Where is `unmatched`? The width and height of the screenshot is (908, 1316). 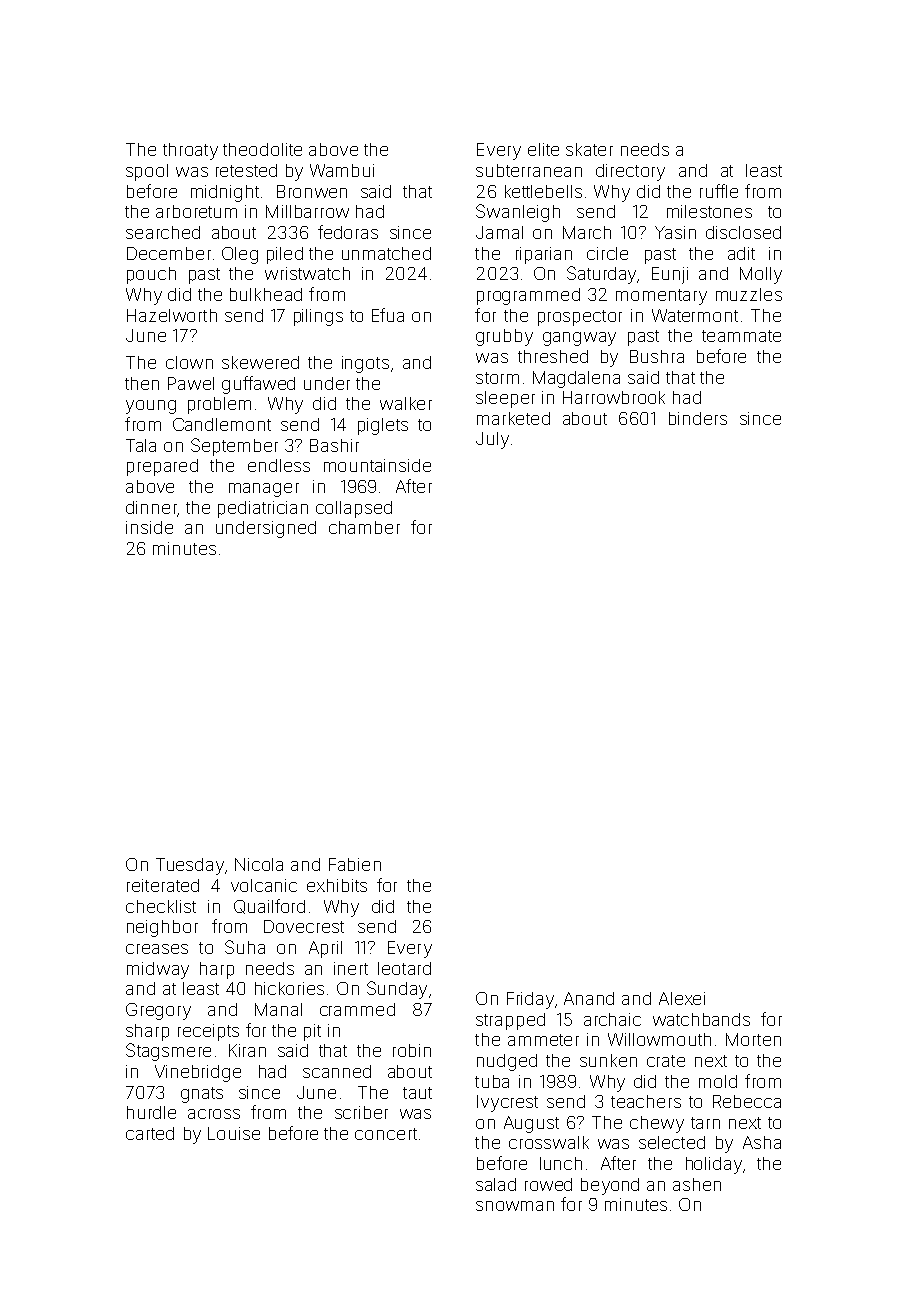
unmatched is located at coordinates (386, 253).
